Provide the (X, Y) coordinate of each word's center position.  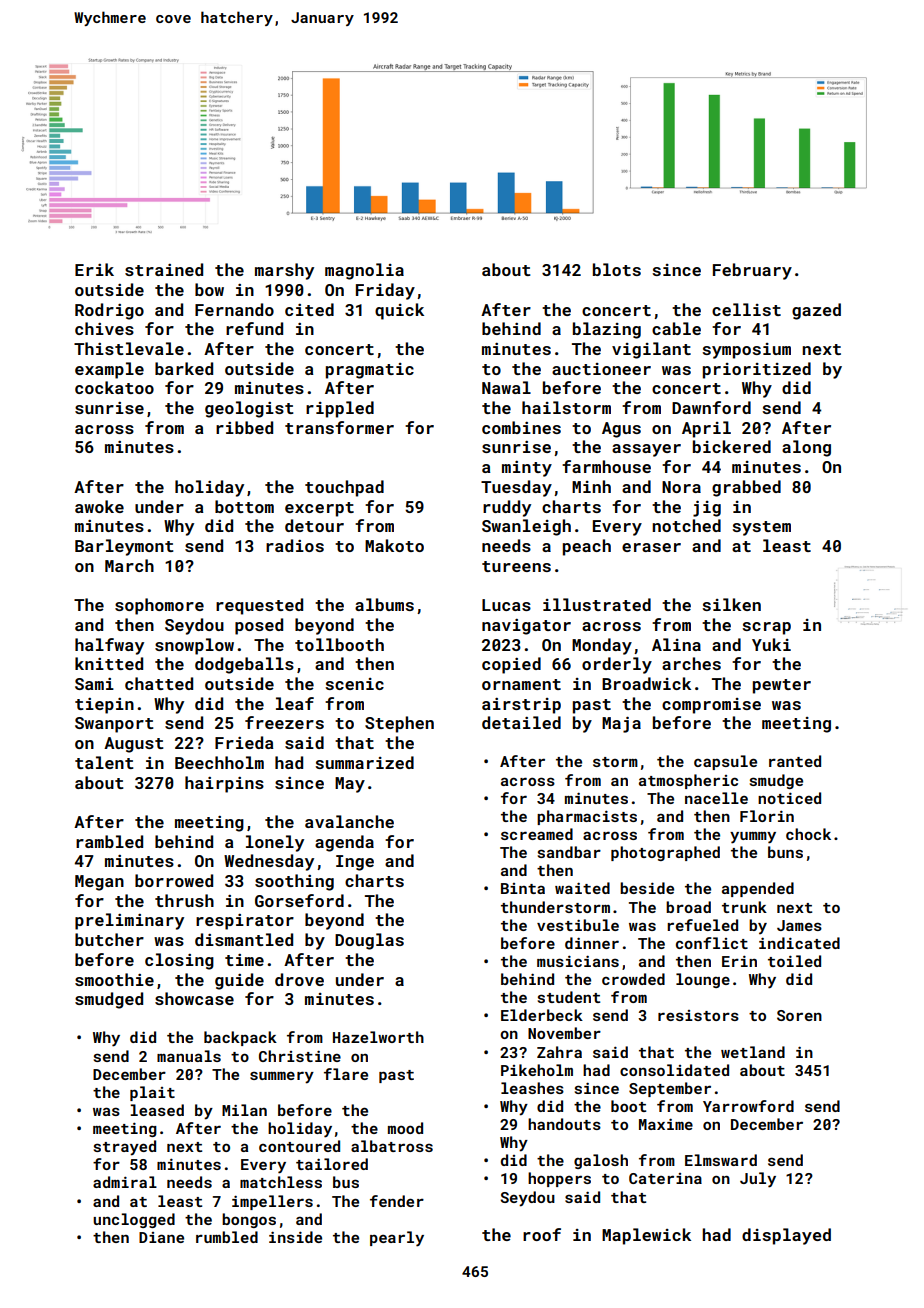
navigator (526, 627)
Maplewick (646, 1236)
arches (691, 663)
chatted (159, 683)
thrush (184, 900)
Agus (621, 430)
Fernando (234, 309)
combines (521, 427)
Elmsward (721, 1160)
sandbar (569, 852)
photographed (665, 853)
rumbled (227, 1237)
